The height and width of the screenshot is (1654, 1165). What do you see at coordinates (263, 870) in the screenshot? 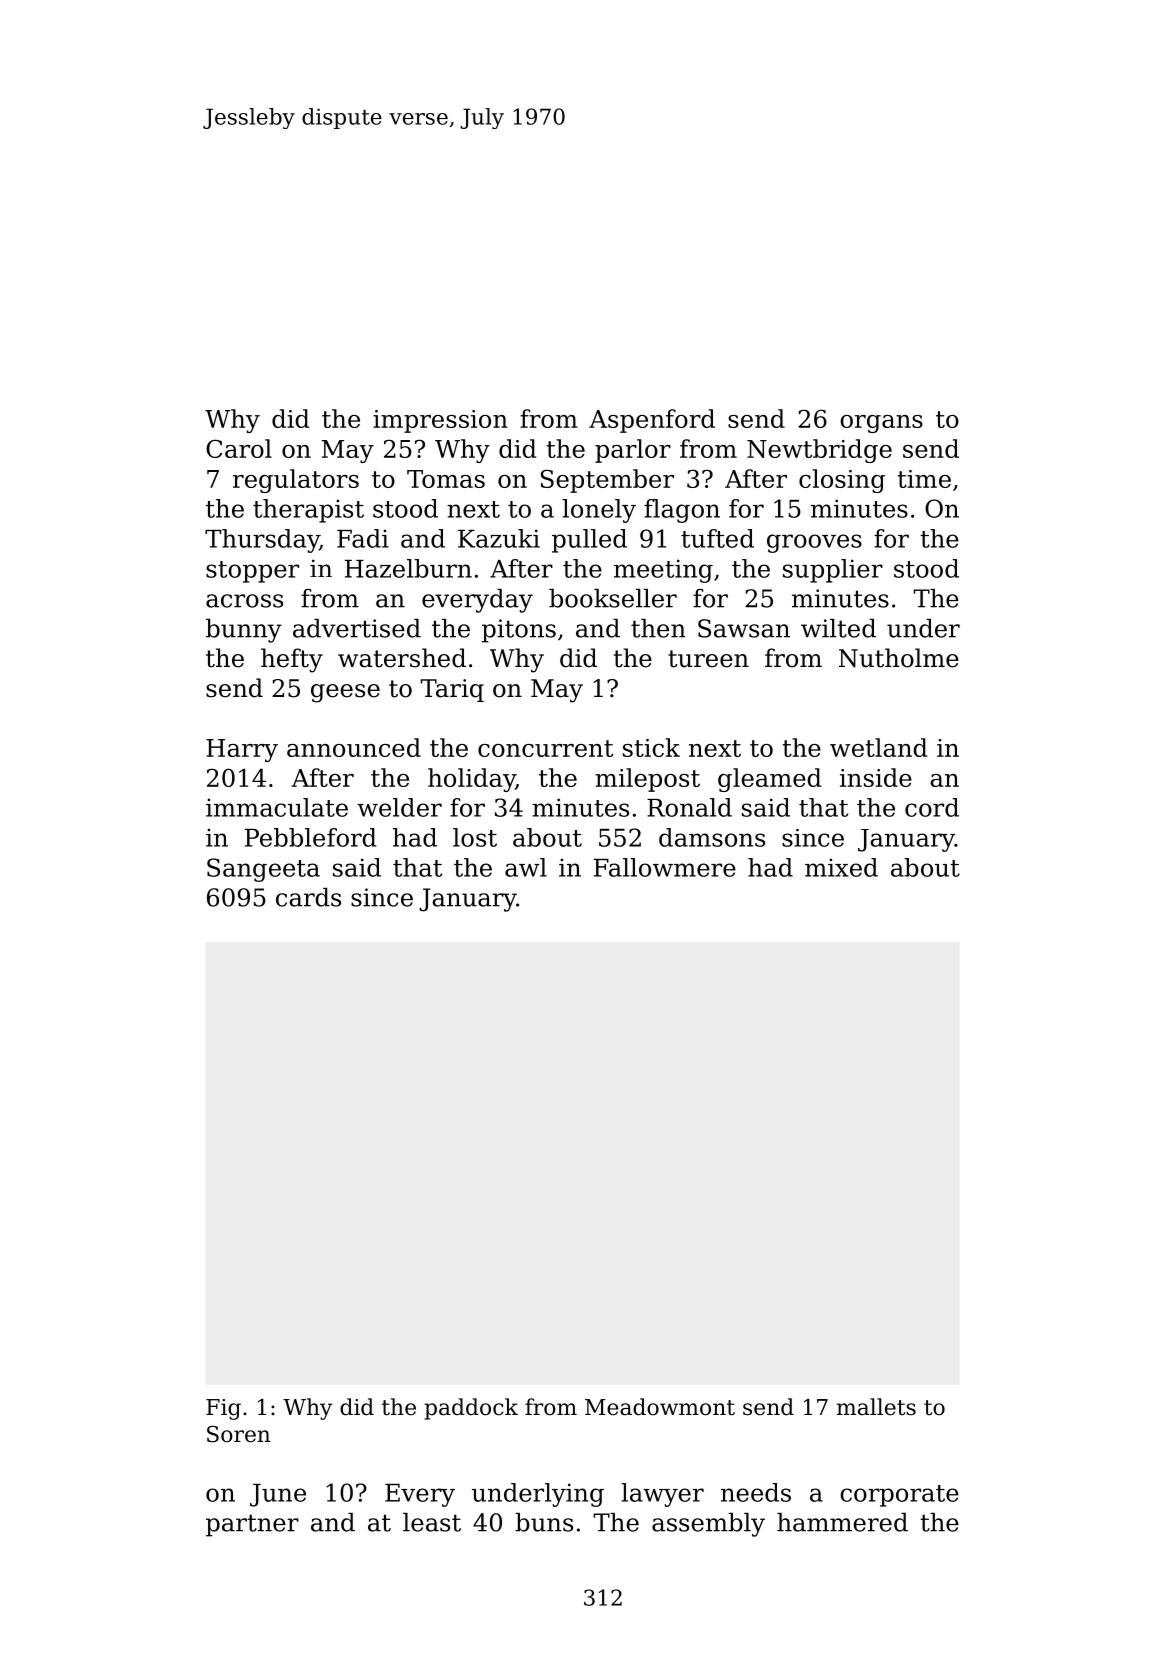
I see `Sangeeta` at bounding box center [263, 870].
